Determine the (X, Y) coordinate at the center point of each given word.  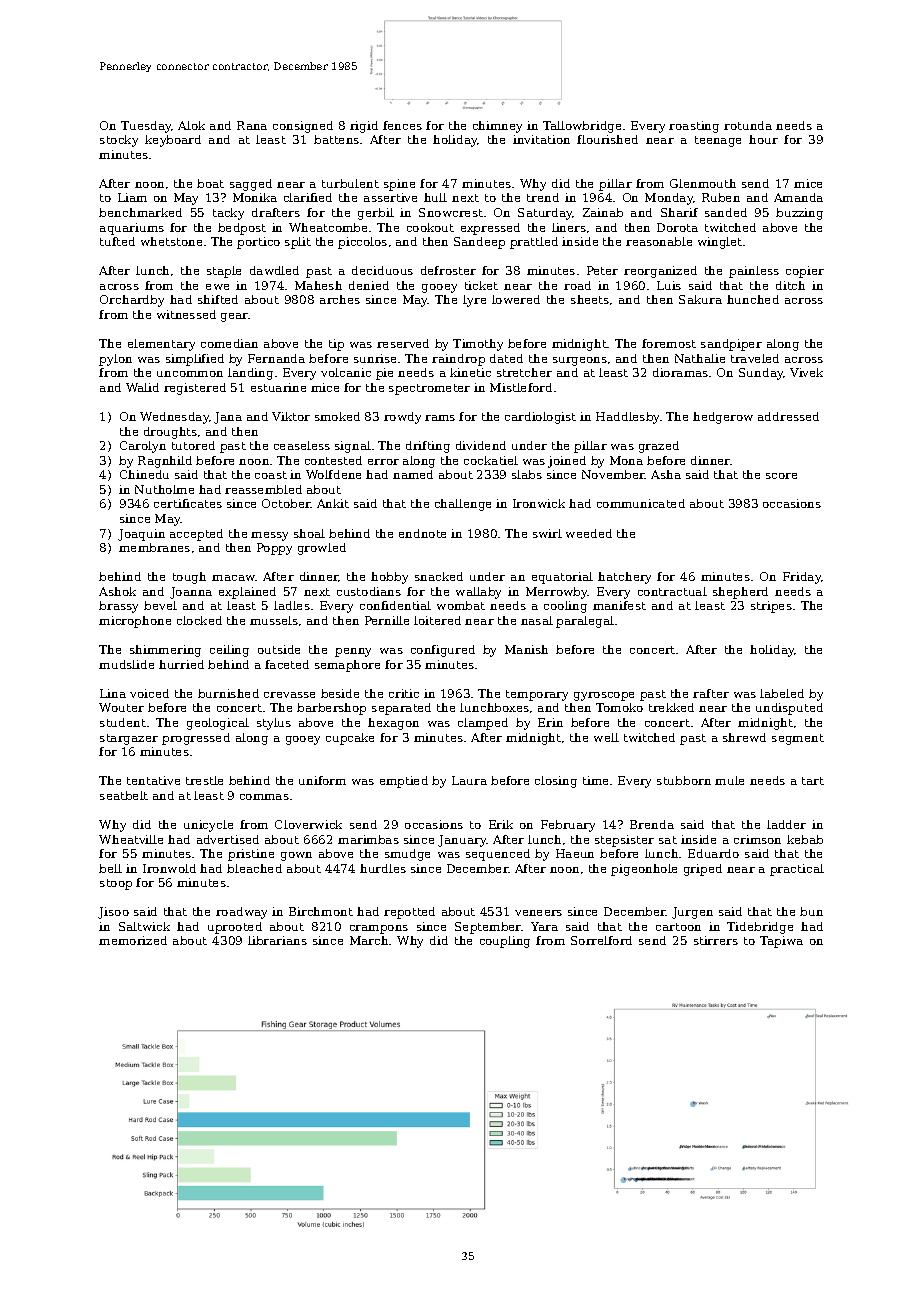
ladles (292, 605)
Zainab (603, 212)
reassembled (263, 489)
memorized (133, 940)
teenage (718, 141)
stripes (771, 607)
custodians (369, 591)
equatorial (562, 578)
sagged (251, 185)
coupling (505, 942)
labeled (782, 693)
